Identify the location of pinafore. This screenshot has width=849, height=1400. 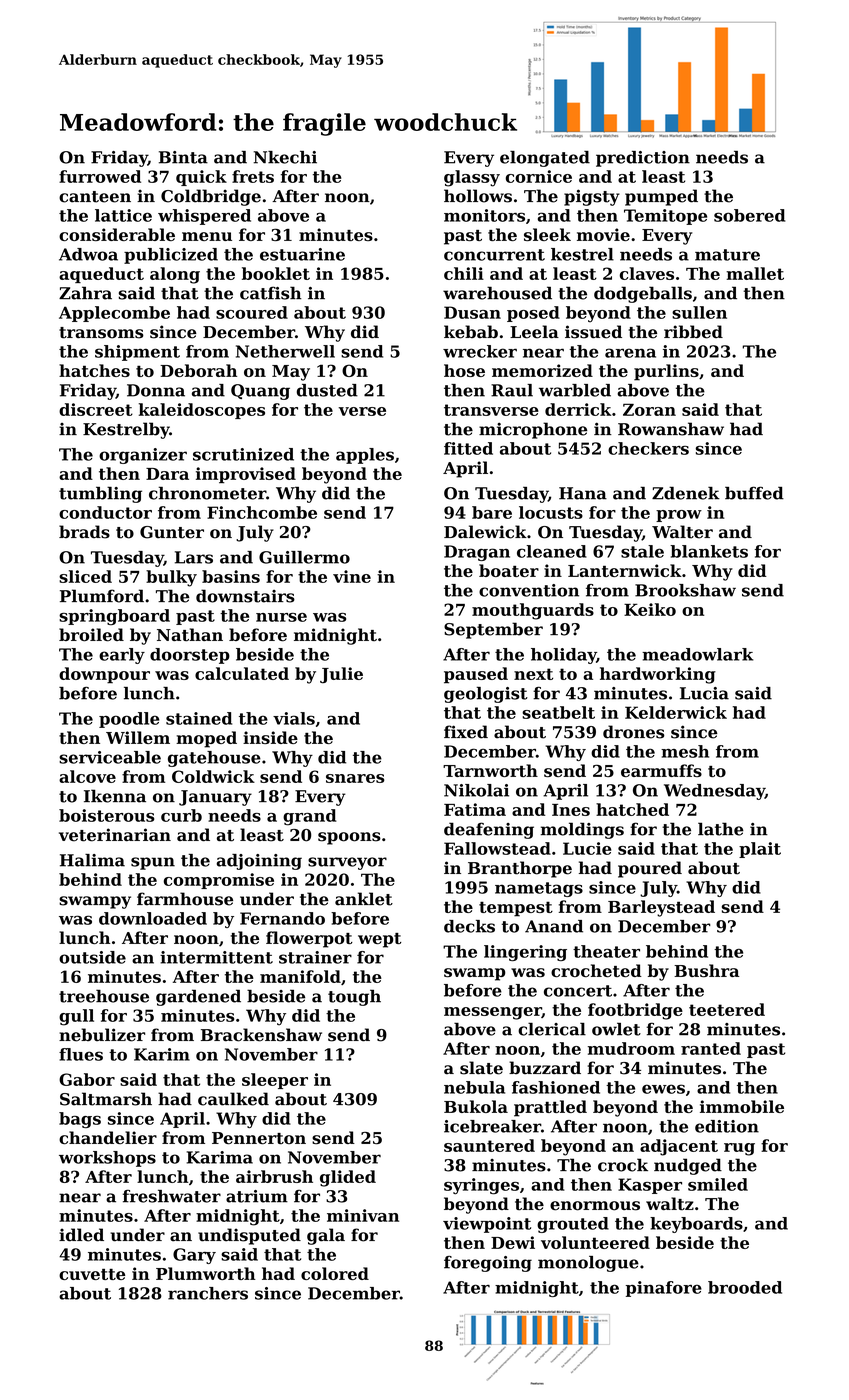
(664, 1289).
